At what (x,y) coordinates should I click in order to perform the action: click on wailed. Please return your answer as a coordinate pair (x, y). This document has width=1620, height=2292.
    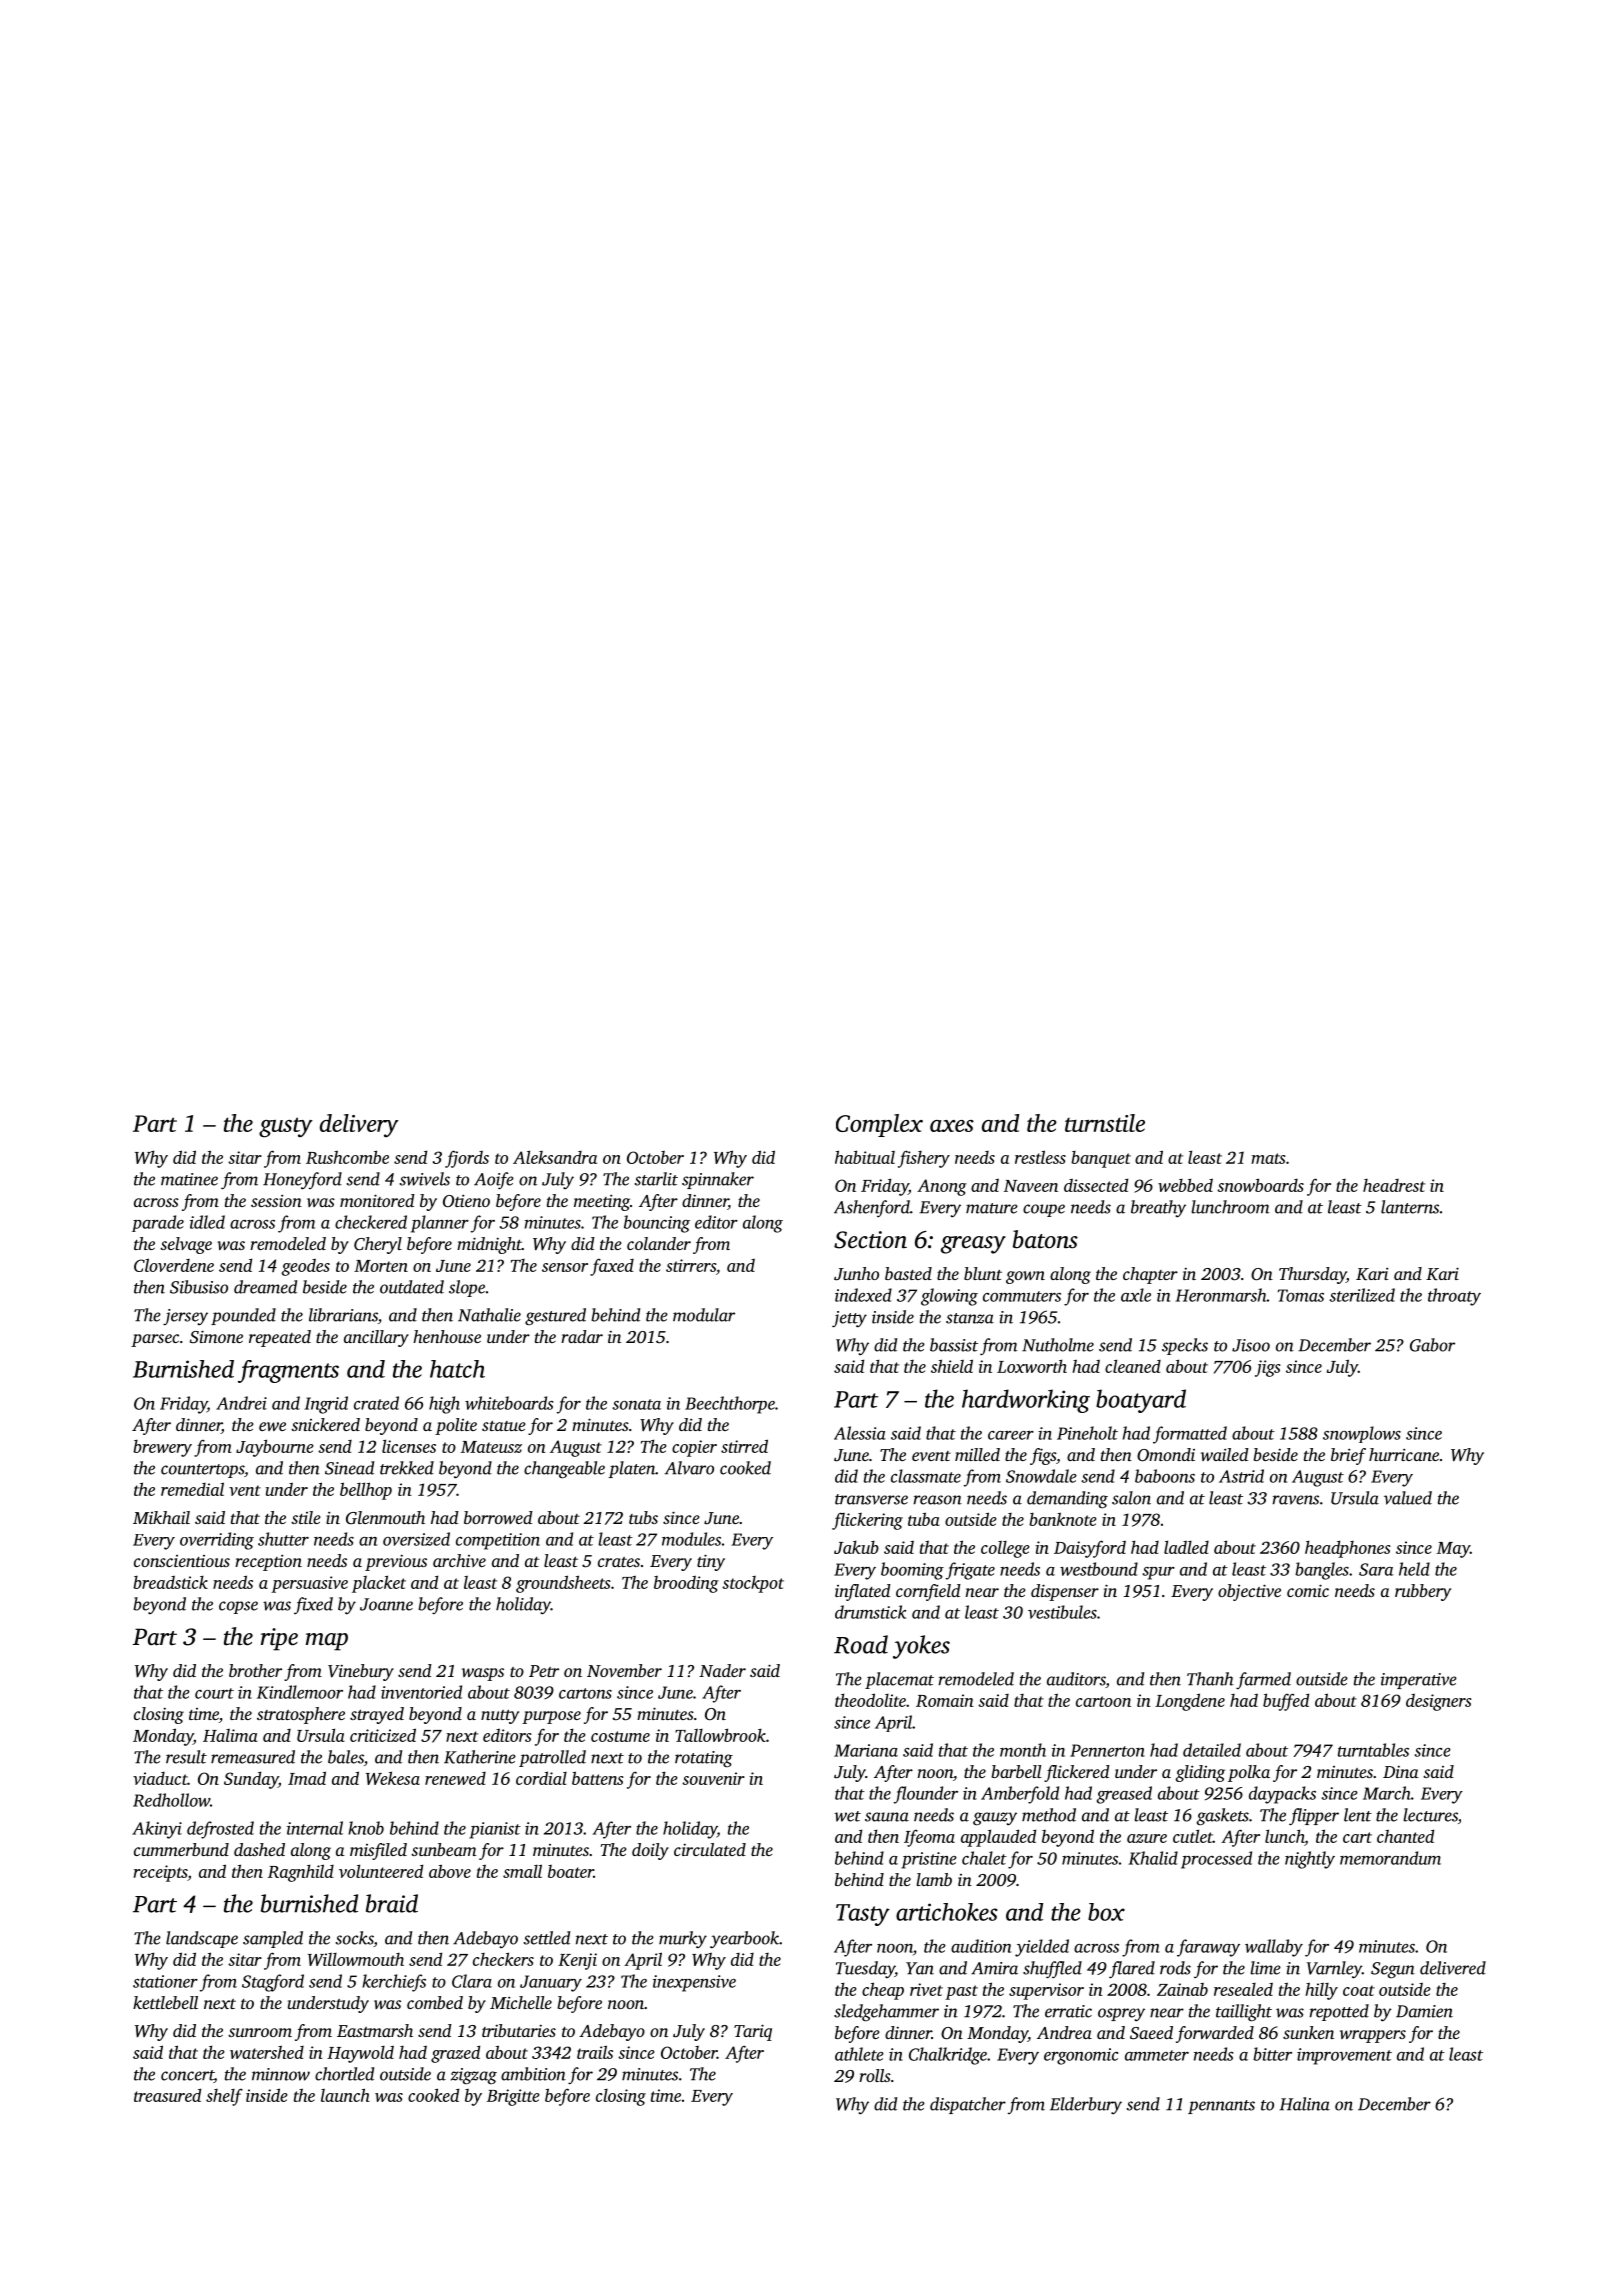
    Looking at the image, I should click on (1225, 1454).
